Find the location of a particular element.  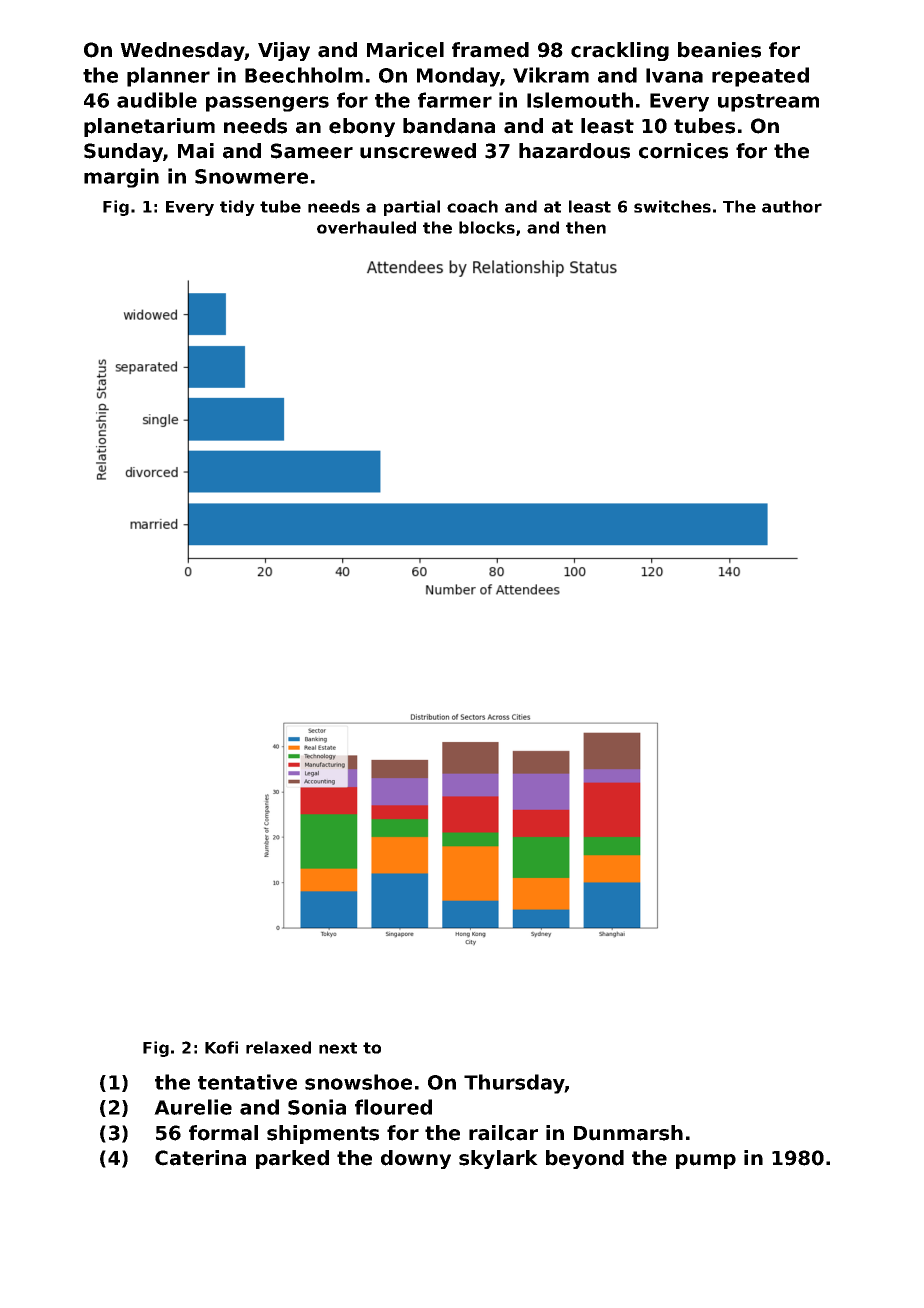

Kofi is located at coordinates (221, 1047).
